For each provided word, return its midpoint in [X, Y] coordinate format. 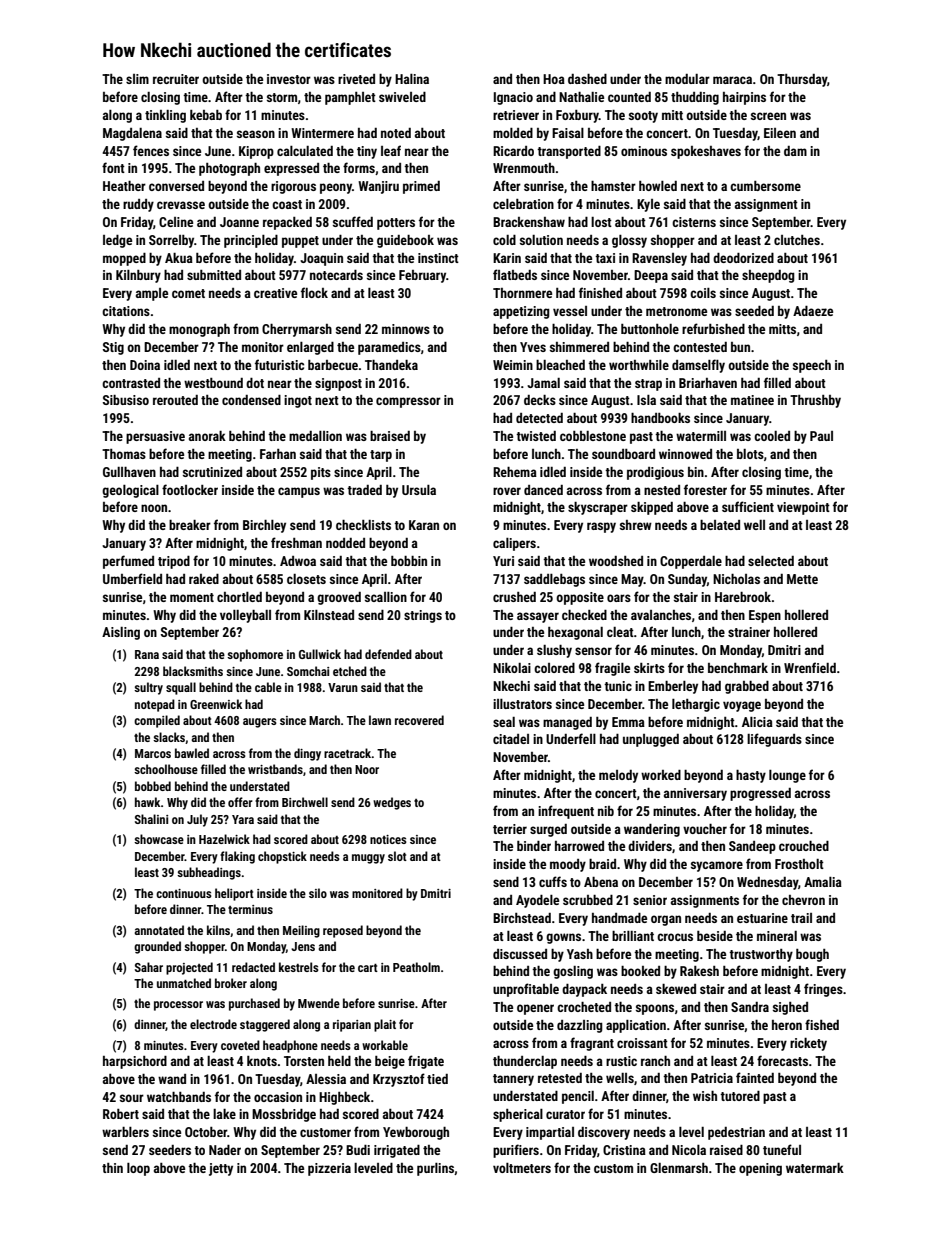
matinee [752, 400]
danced [543, 490]
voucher [705, 829]
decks [540, 400]
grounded [157, 947]
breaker [190, 525]
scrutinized [212, 472]
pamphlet [350, 98]
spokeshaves [706, 152]
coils [703, 293]
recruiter [176, 79]
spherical [518, 1115]
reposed [343, 931]
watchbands [179, 1097]
